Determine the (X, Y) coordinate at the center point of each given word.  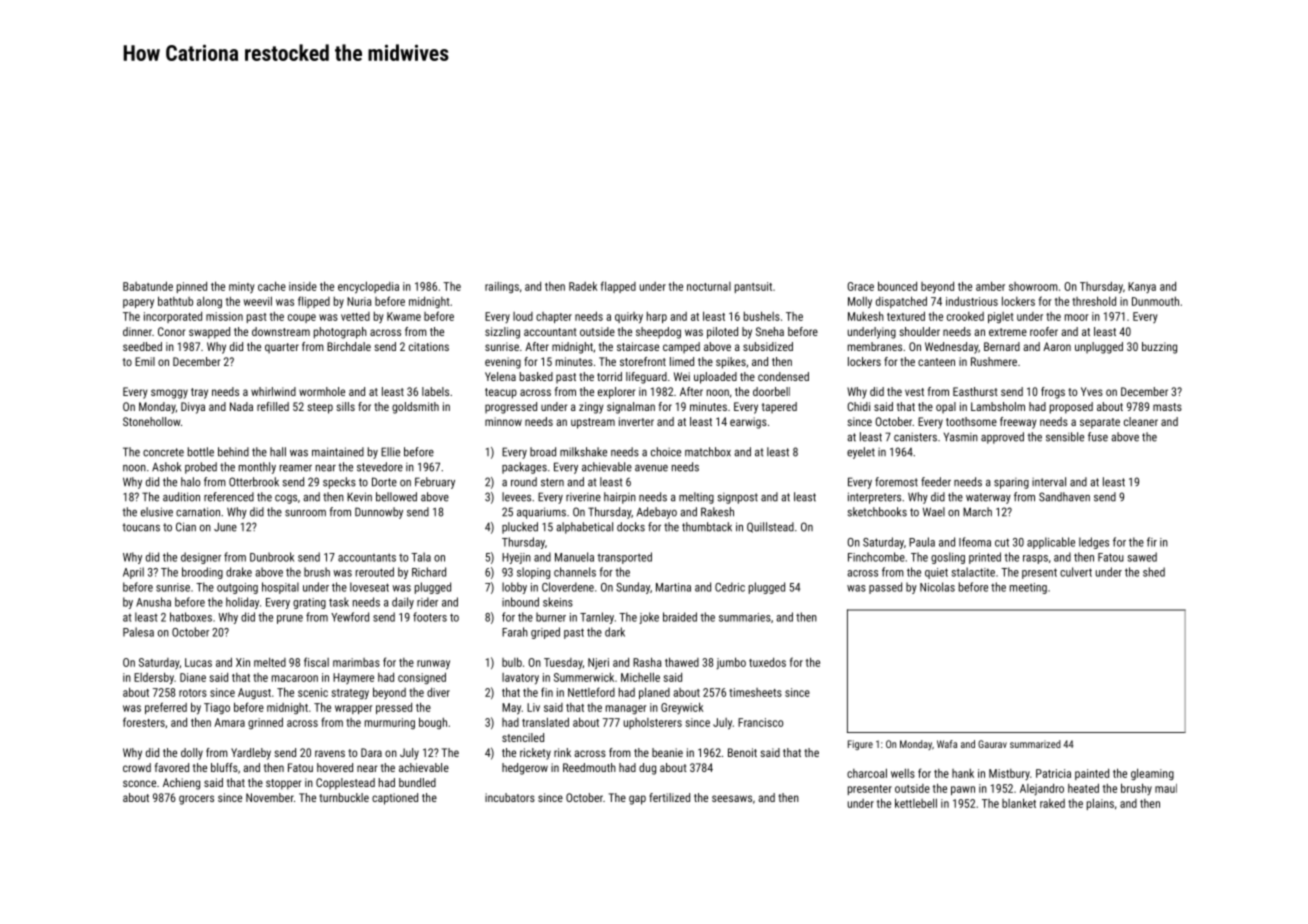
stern (552, 482)
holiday (242, 603)
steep (320, 408)
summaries (745, 617)
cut (1002, 542)
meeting (1028, 588)
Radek (583, 286)
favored (172, 767)
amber (990, 286)
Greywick (682, 708)
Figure (860, 745)
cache (272, 286)
